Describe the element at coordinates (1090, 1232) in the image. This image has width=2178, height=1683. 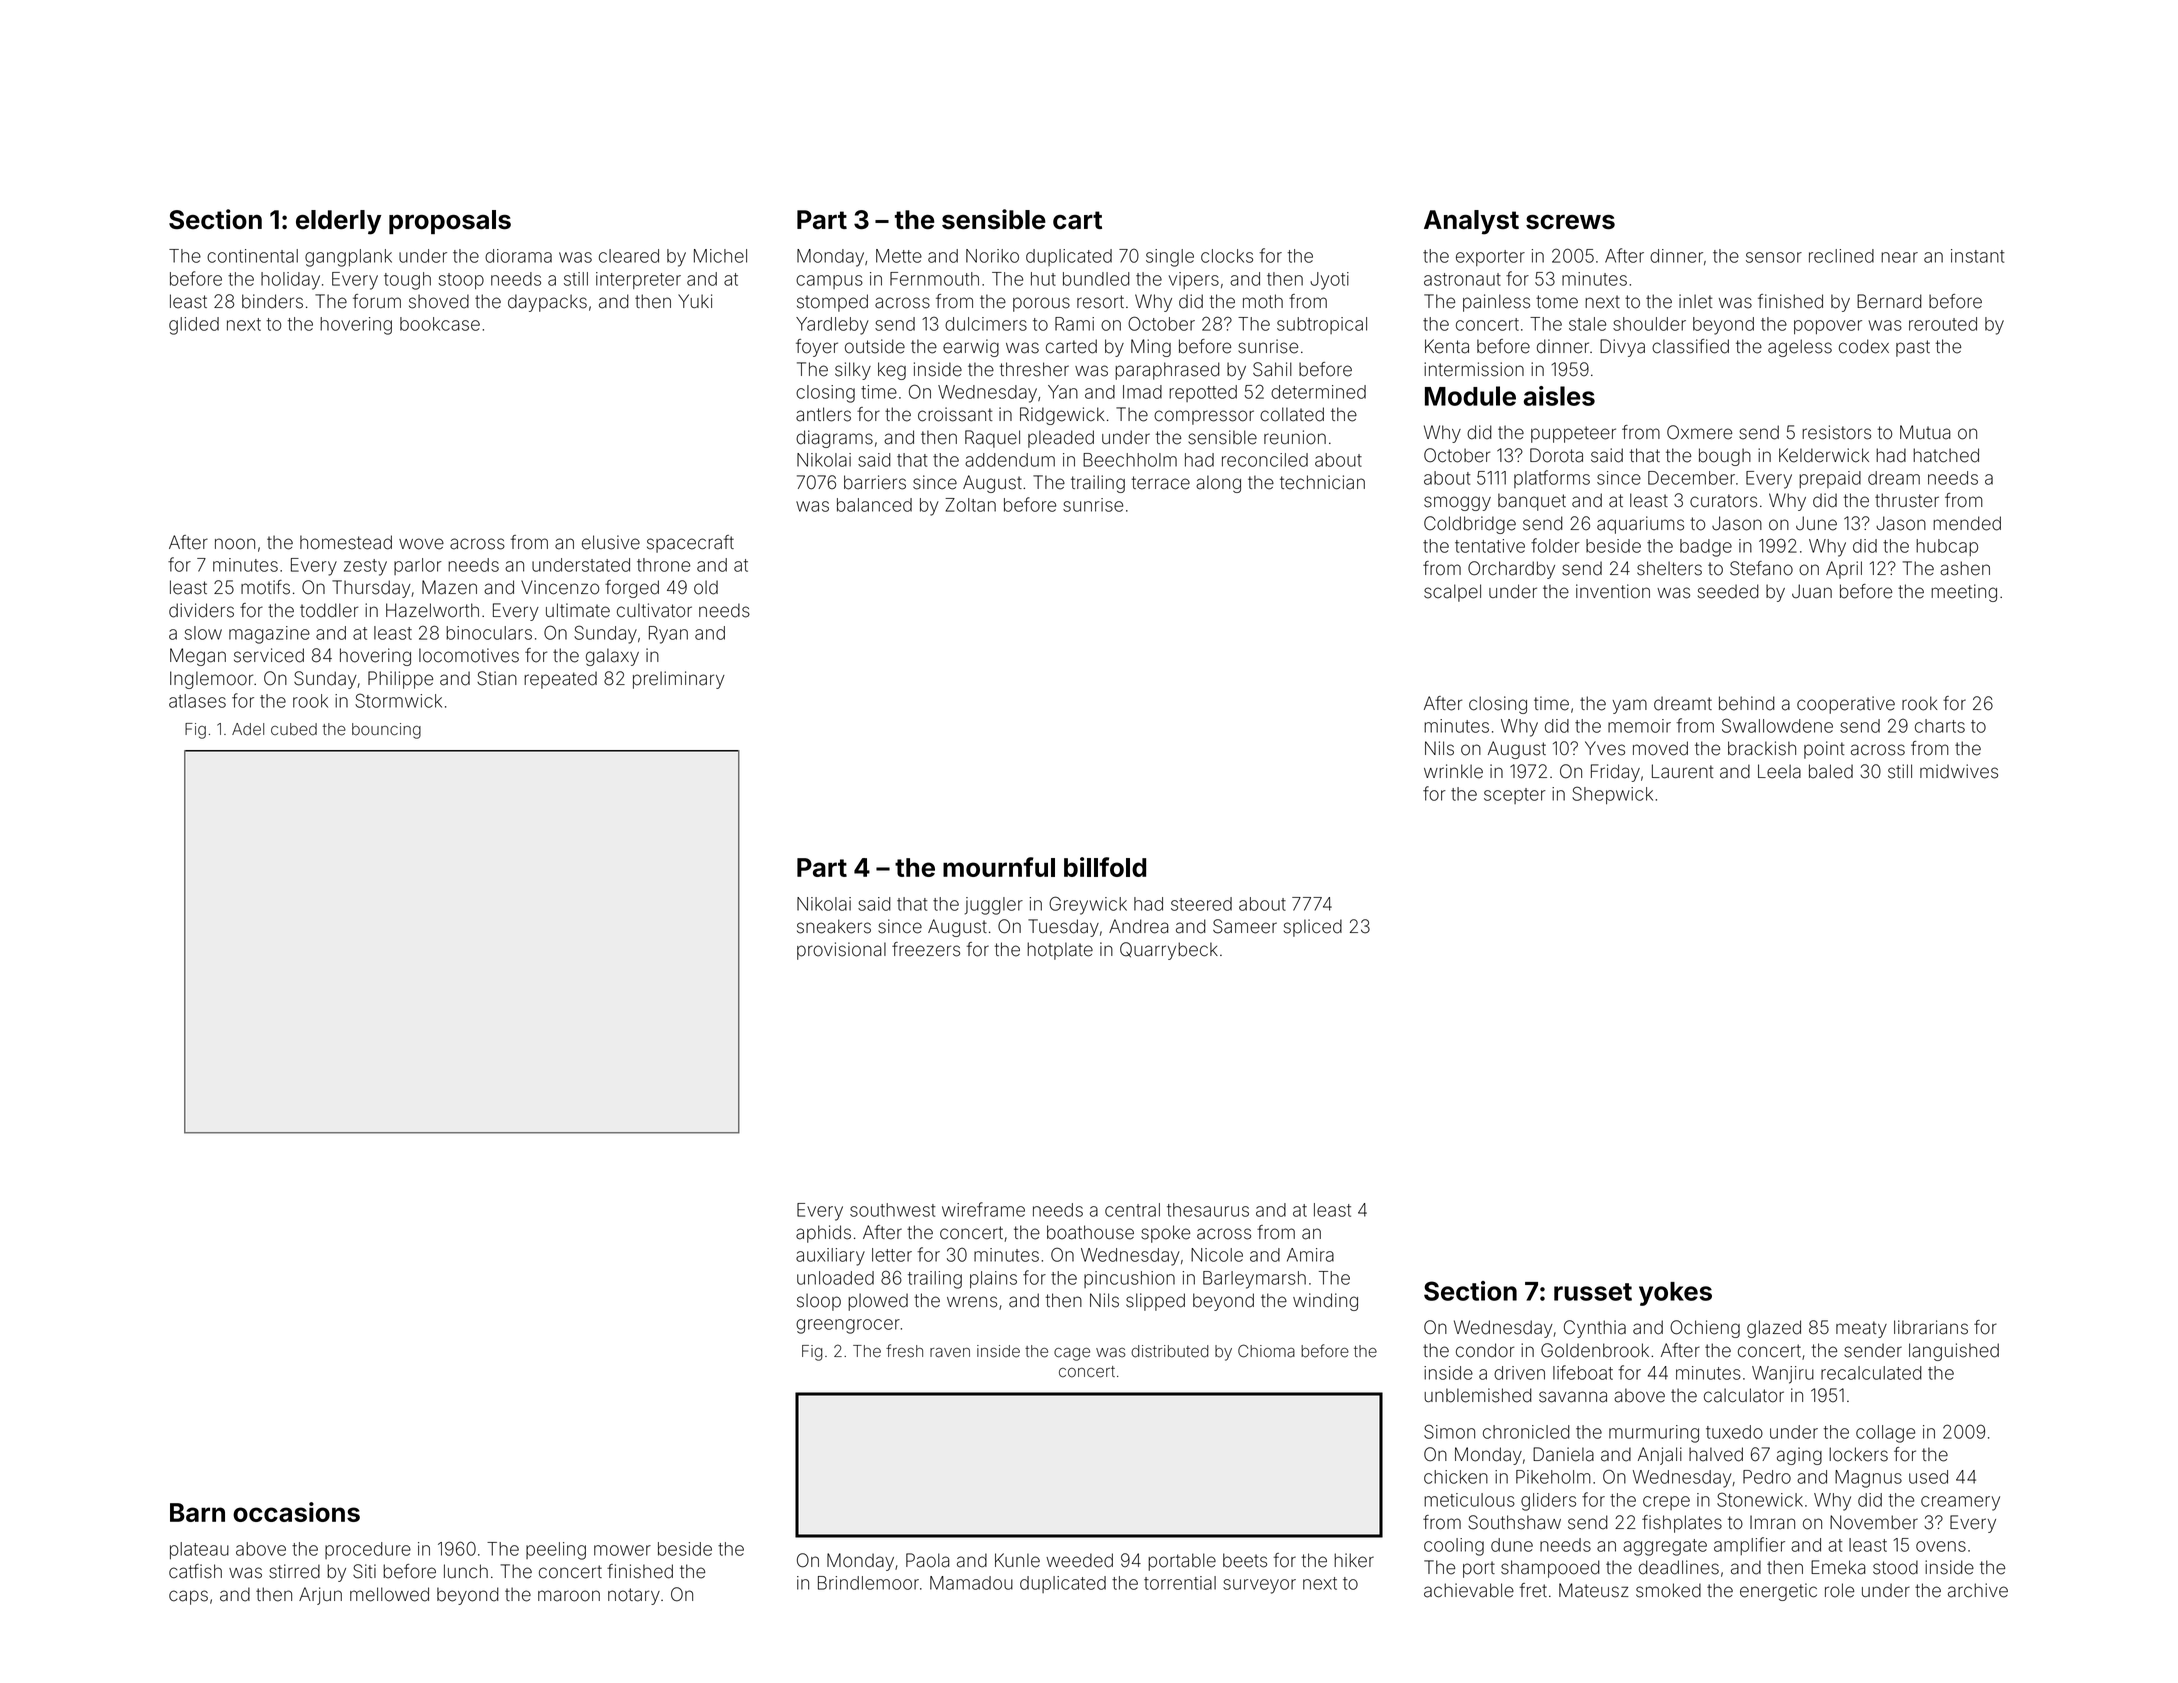
I see `boathouse` at that location.
